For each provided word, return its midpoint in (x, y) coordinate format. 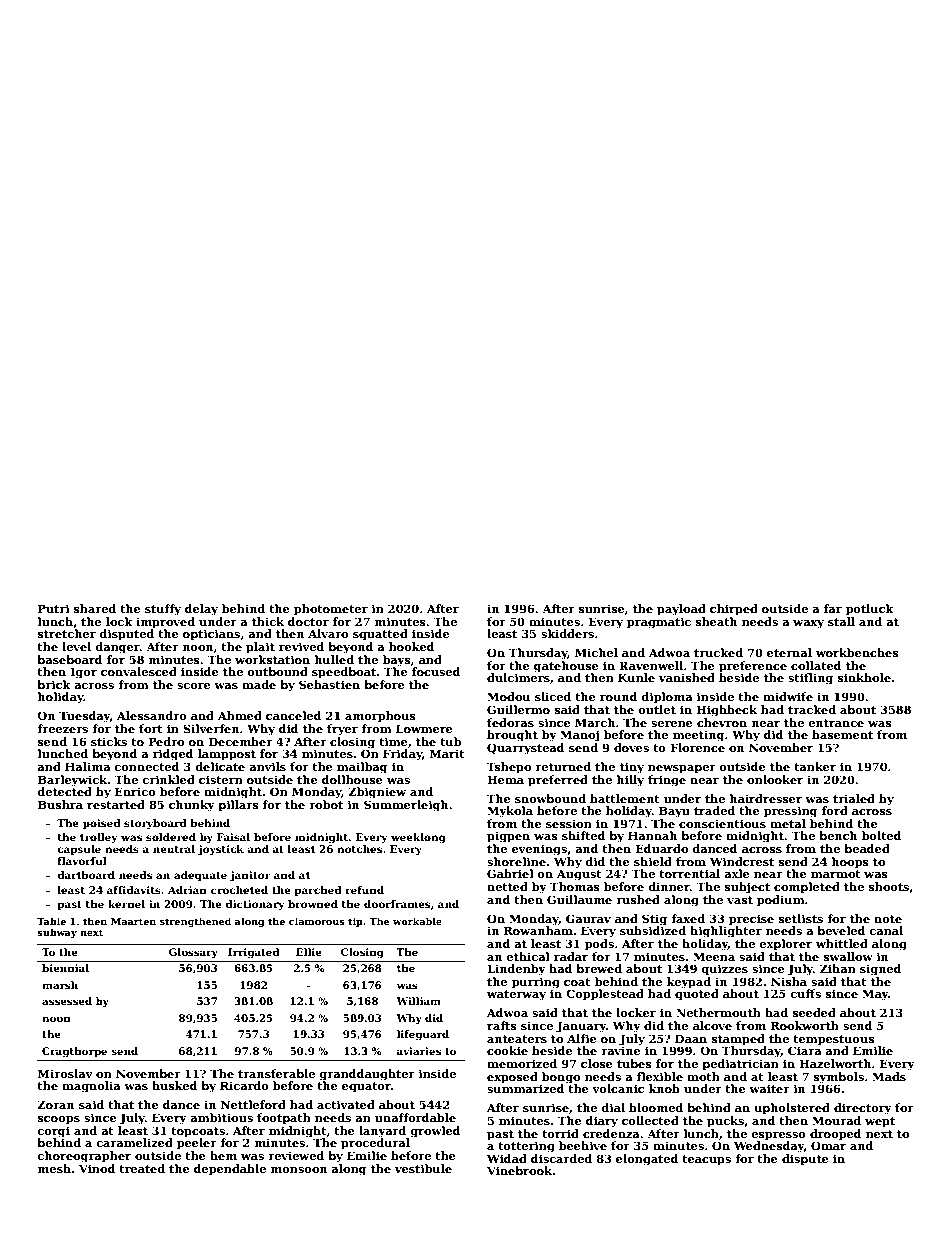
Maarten (133, 921)
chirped (734, 610)
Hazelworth (835, 1063)
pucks (725, 1122)
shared (95, 608)
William (418, 1001)
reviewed (296, 1155)
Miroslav (65, 1073)
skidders (567, 633)
